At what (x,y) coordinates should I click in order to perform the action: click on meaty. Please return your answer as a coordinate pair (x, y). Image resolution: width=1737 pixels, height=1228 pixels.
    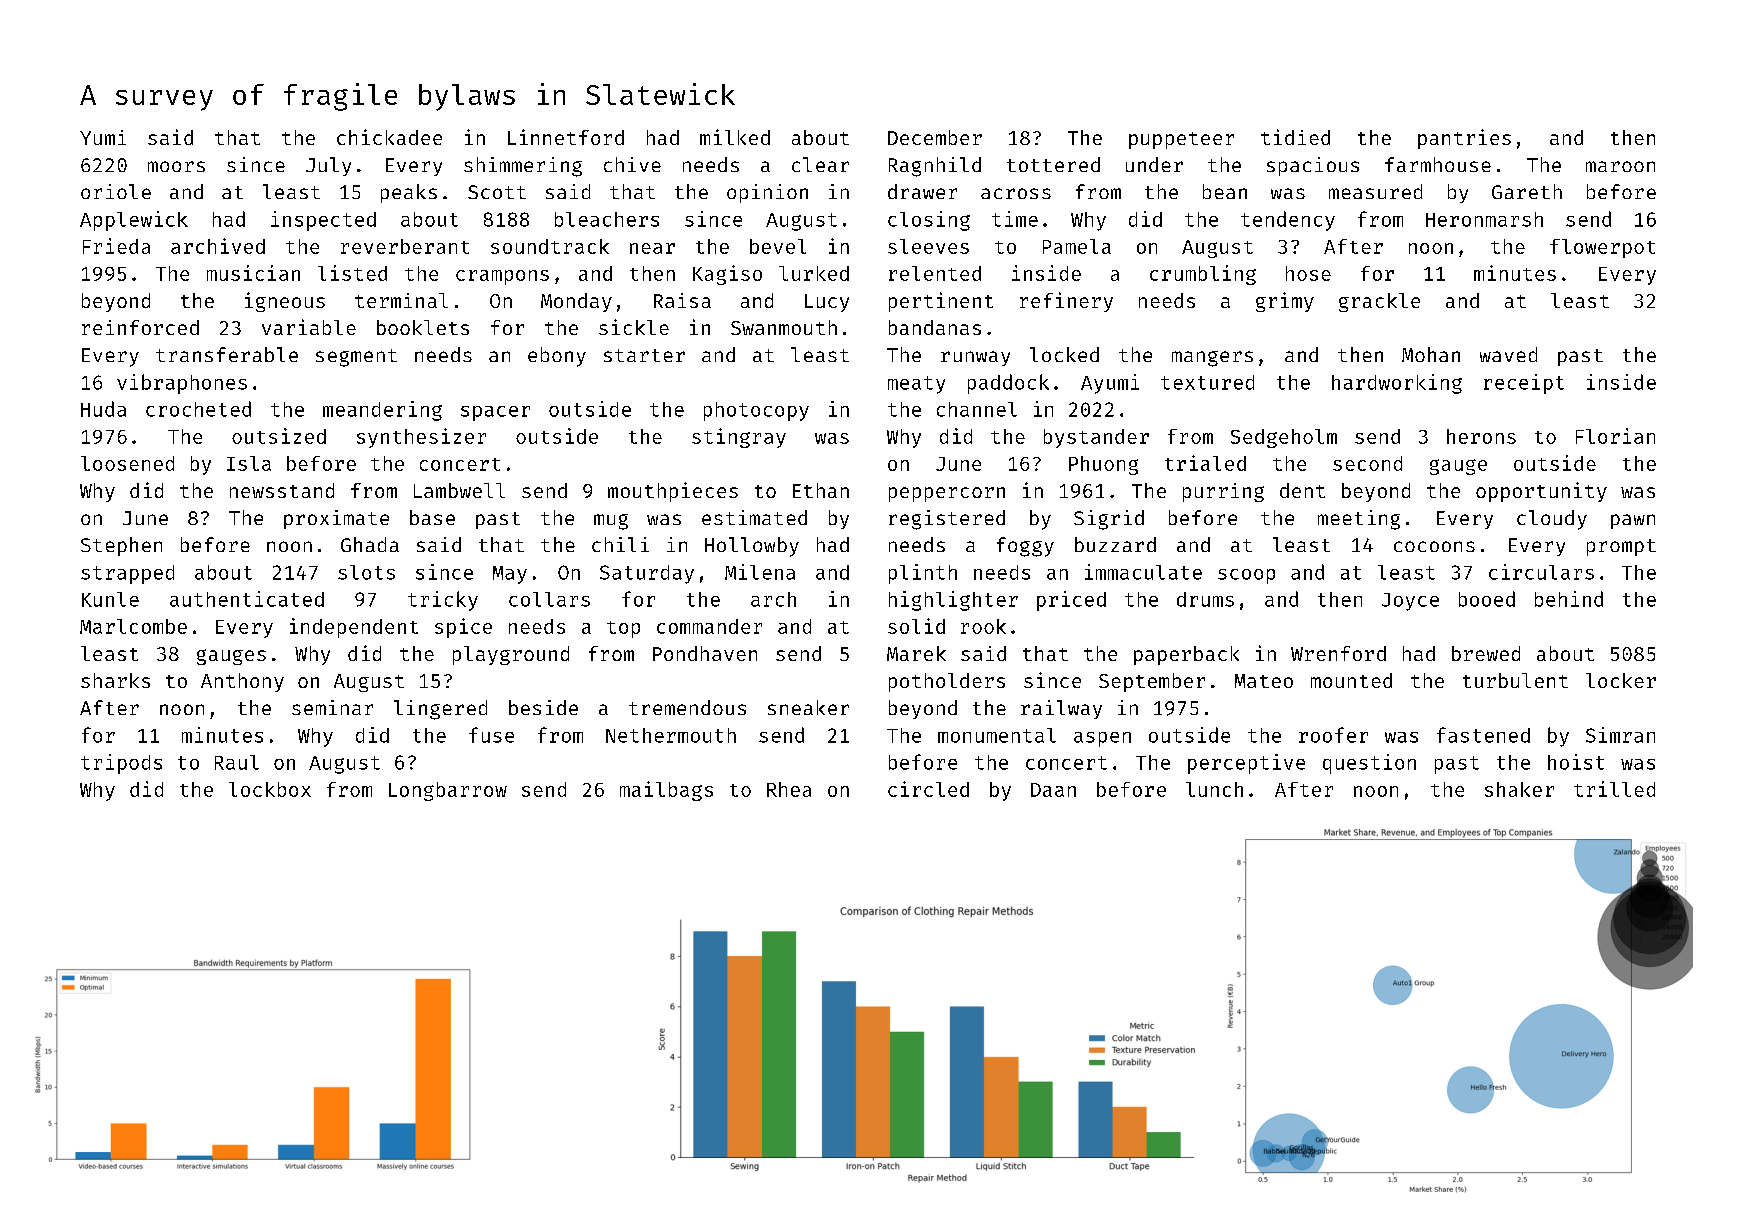
    Looking at the image, I should click on (916, 385).
